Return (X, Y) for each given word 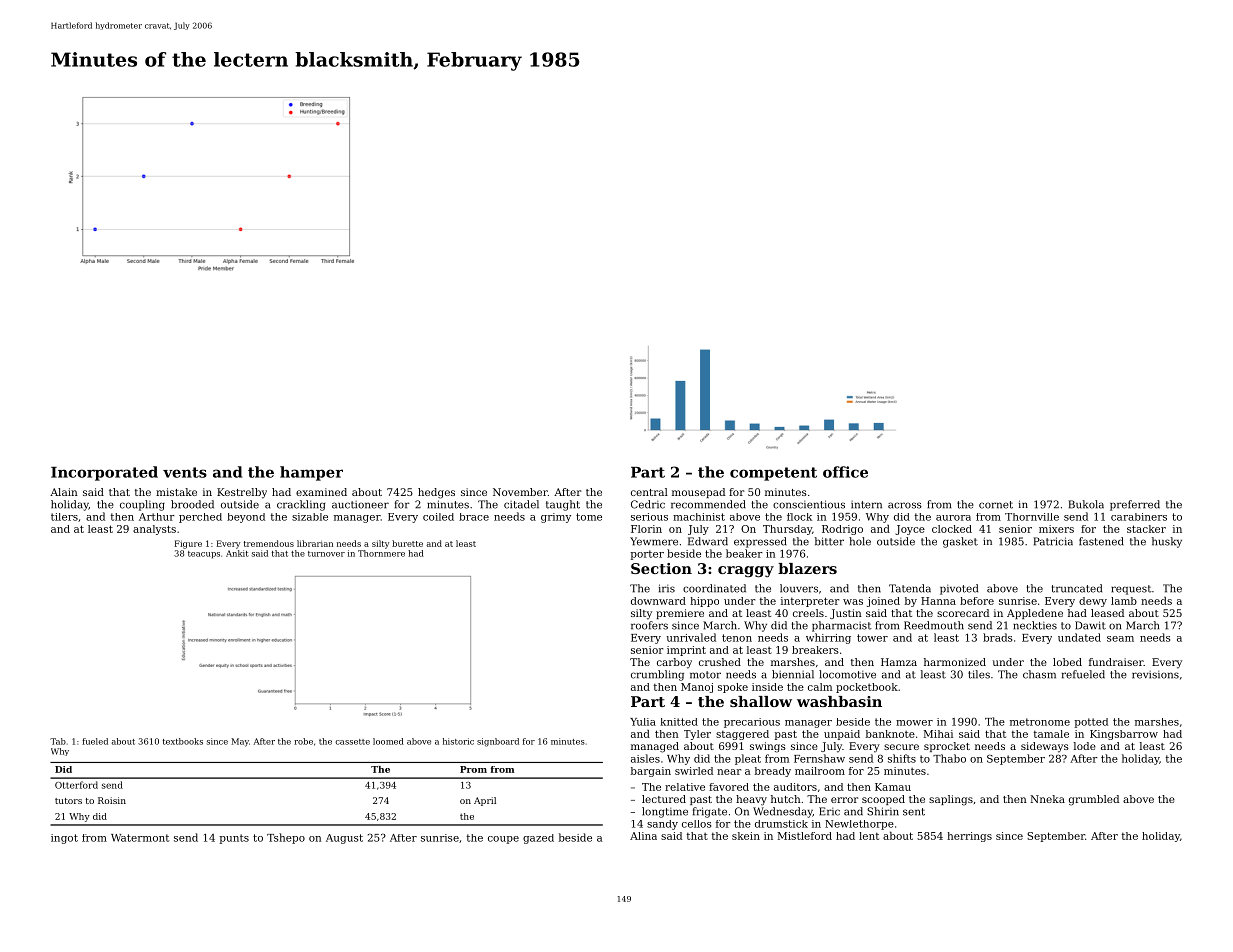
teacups (204, 555)
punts (234, 839)
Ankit (237, 553)
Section (661, 568)
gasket (960, 542)
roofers (649, 625)
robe (303, 741)
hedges (436, 493)
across (905, 505)
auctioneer (360, 505)
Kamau (893, 787)
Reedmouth (934, 625)
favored (729, 787)
